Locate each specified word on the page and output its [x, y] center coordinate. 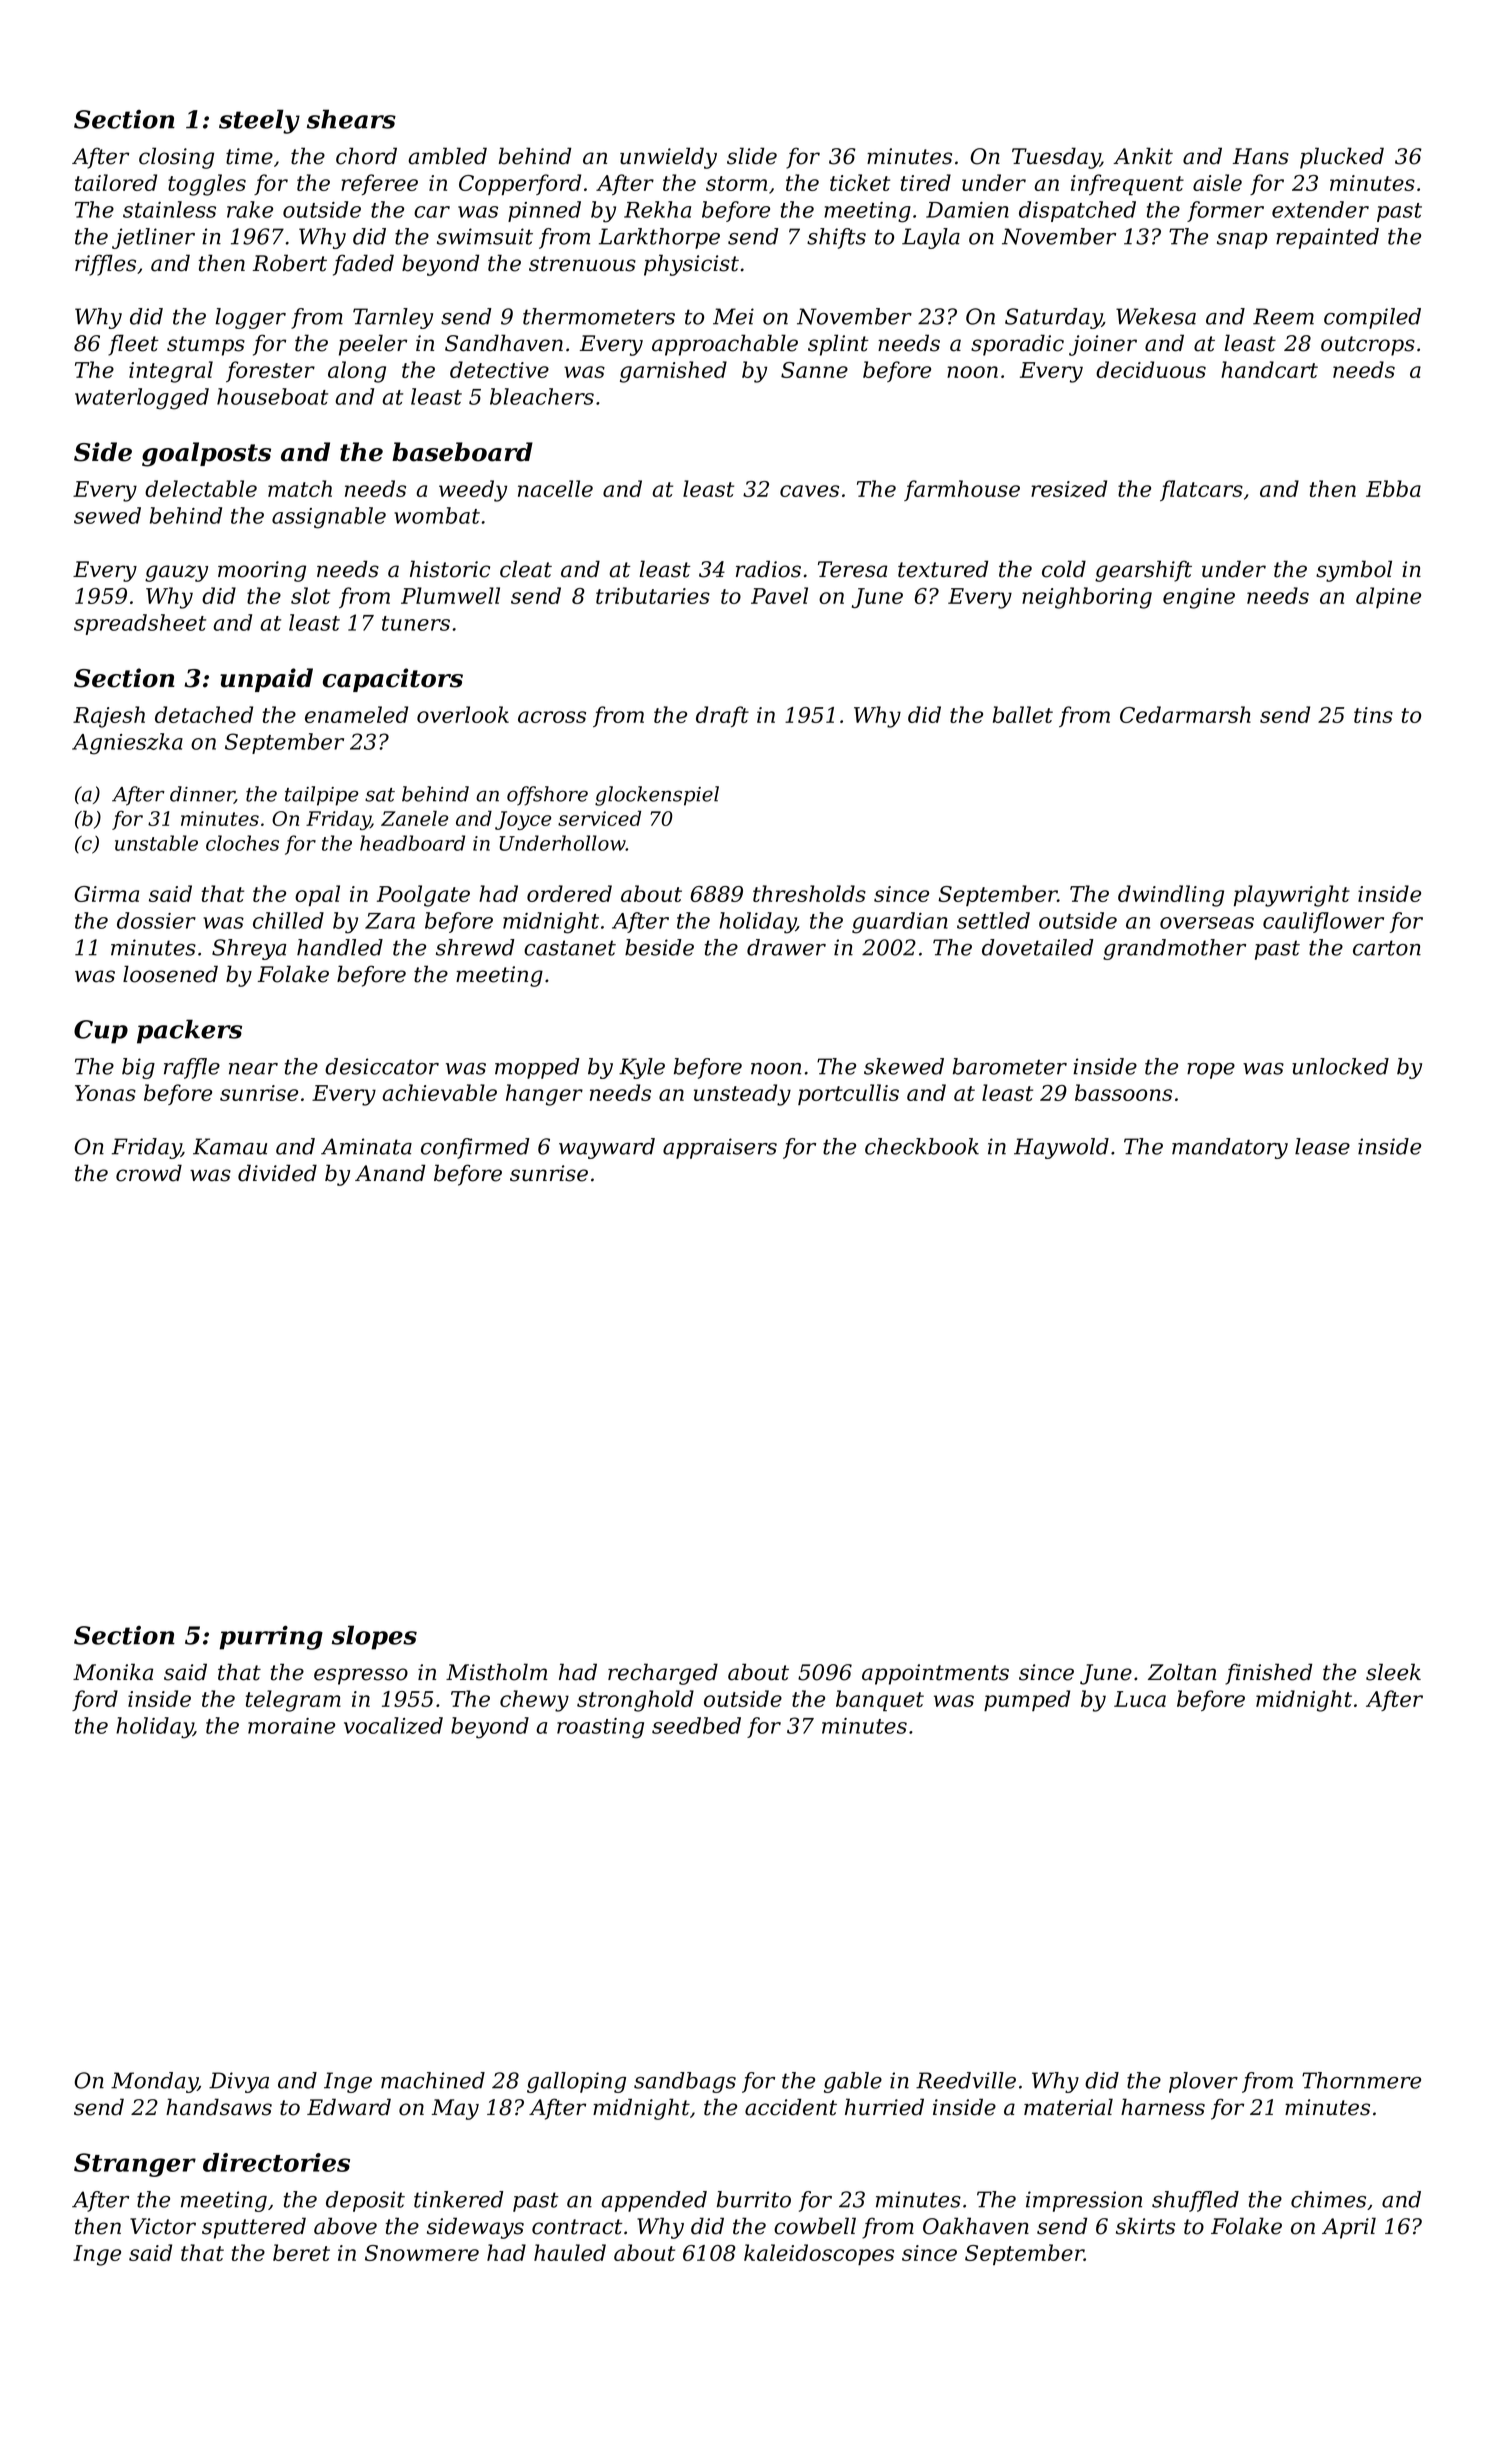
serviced [599, 818]
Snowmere [422, 2253]
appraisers [720, 1148]
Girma [106, 894]
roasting [600, 1728]
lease [1322, 1146]
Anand [390, 1173]
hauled [570, 2252]
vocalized [393, 1725]
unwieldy [668, 158]
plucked [1342, 158]
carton [1387, 948]
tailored [116, 182]
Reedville [966, 2080]
